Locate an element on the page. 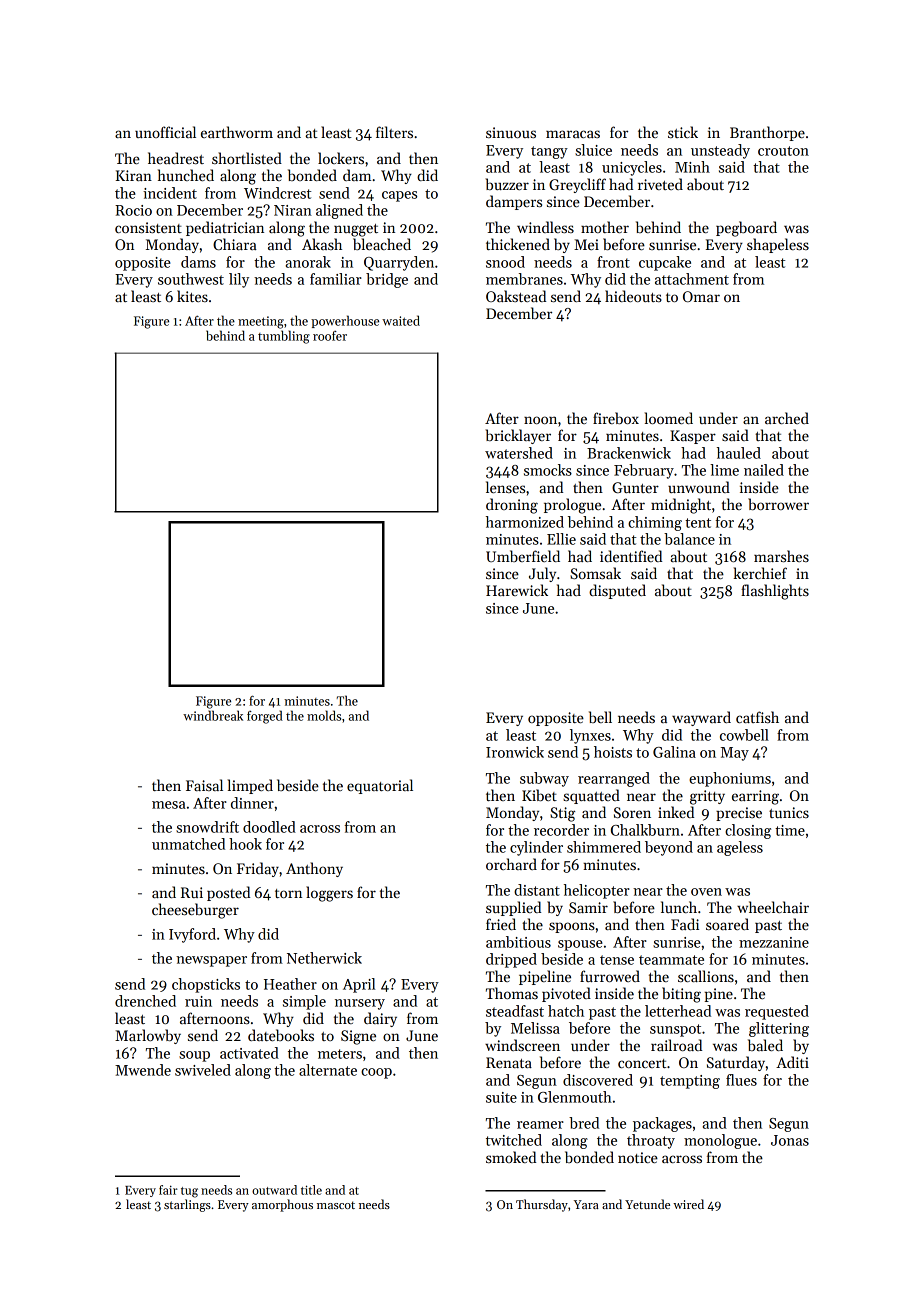  arched is located at coordinates (787, 418).
